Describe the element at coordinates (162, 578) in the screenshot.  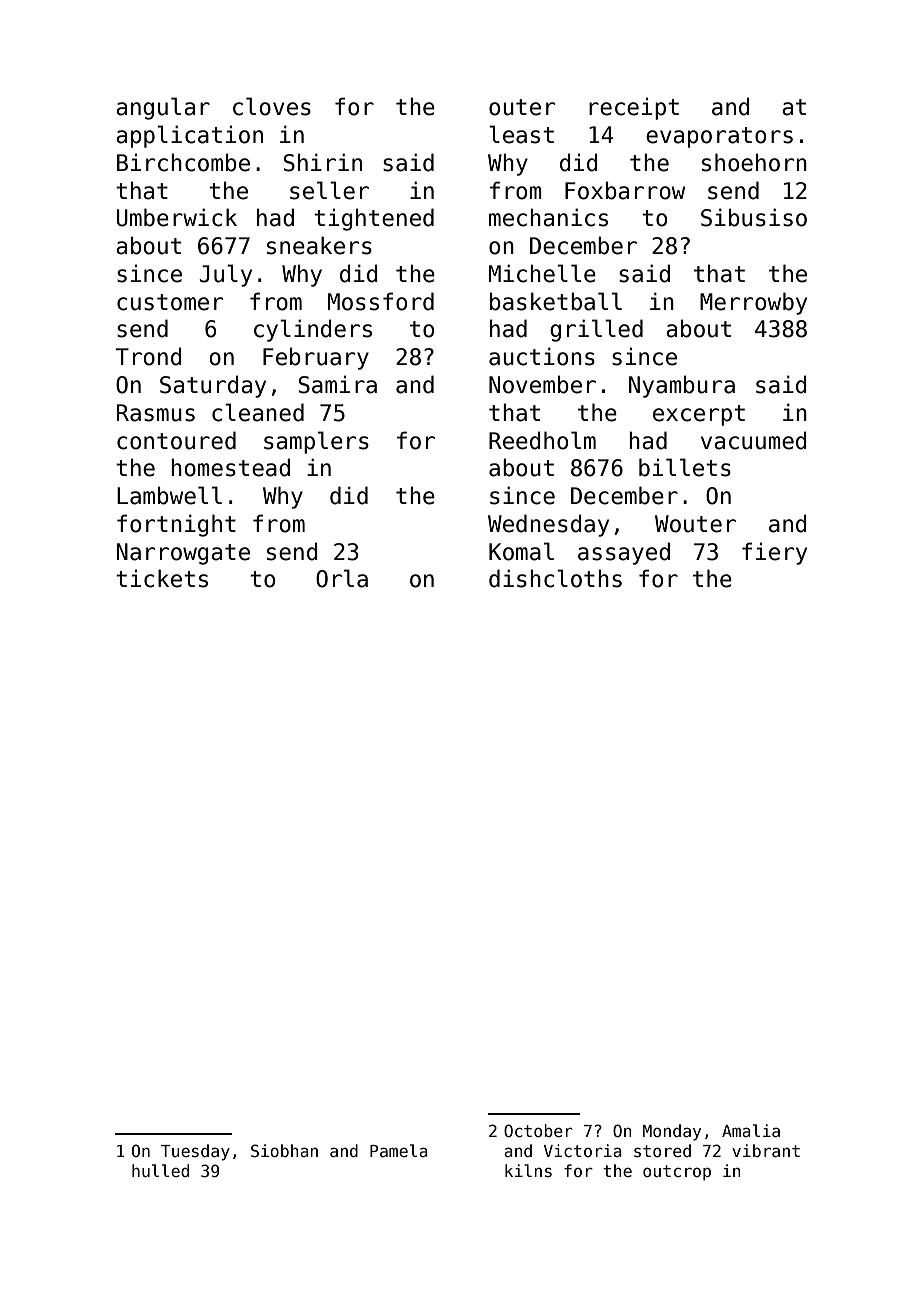
I see `tickets` at that location.
